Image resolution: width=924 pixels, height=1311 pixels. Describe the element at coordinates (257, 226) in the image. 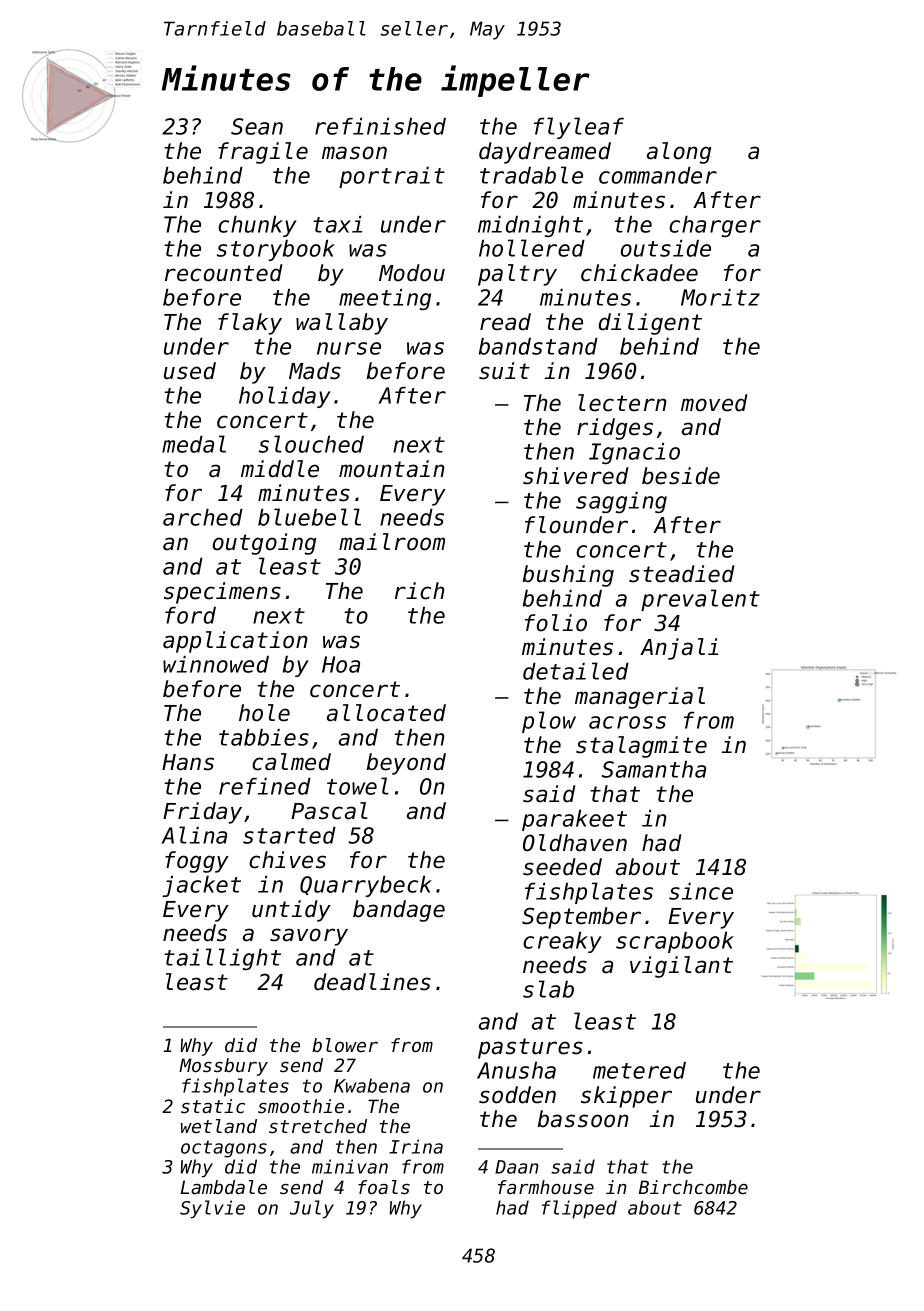

I see `chunky` at that location.
